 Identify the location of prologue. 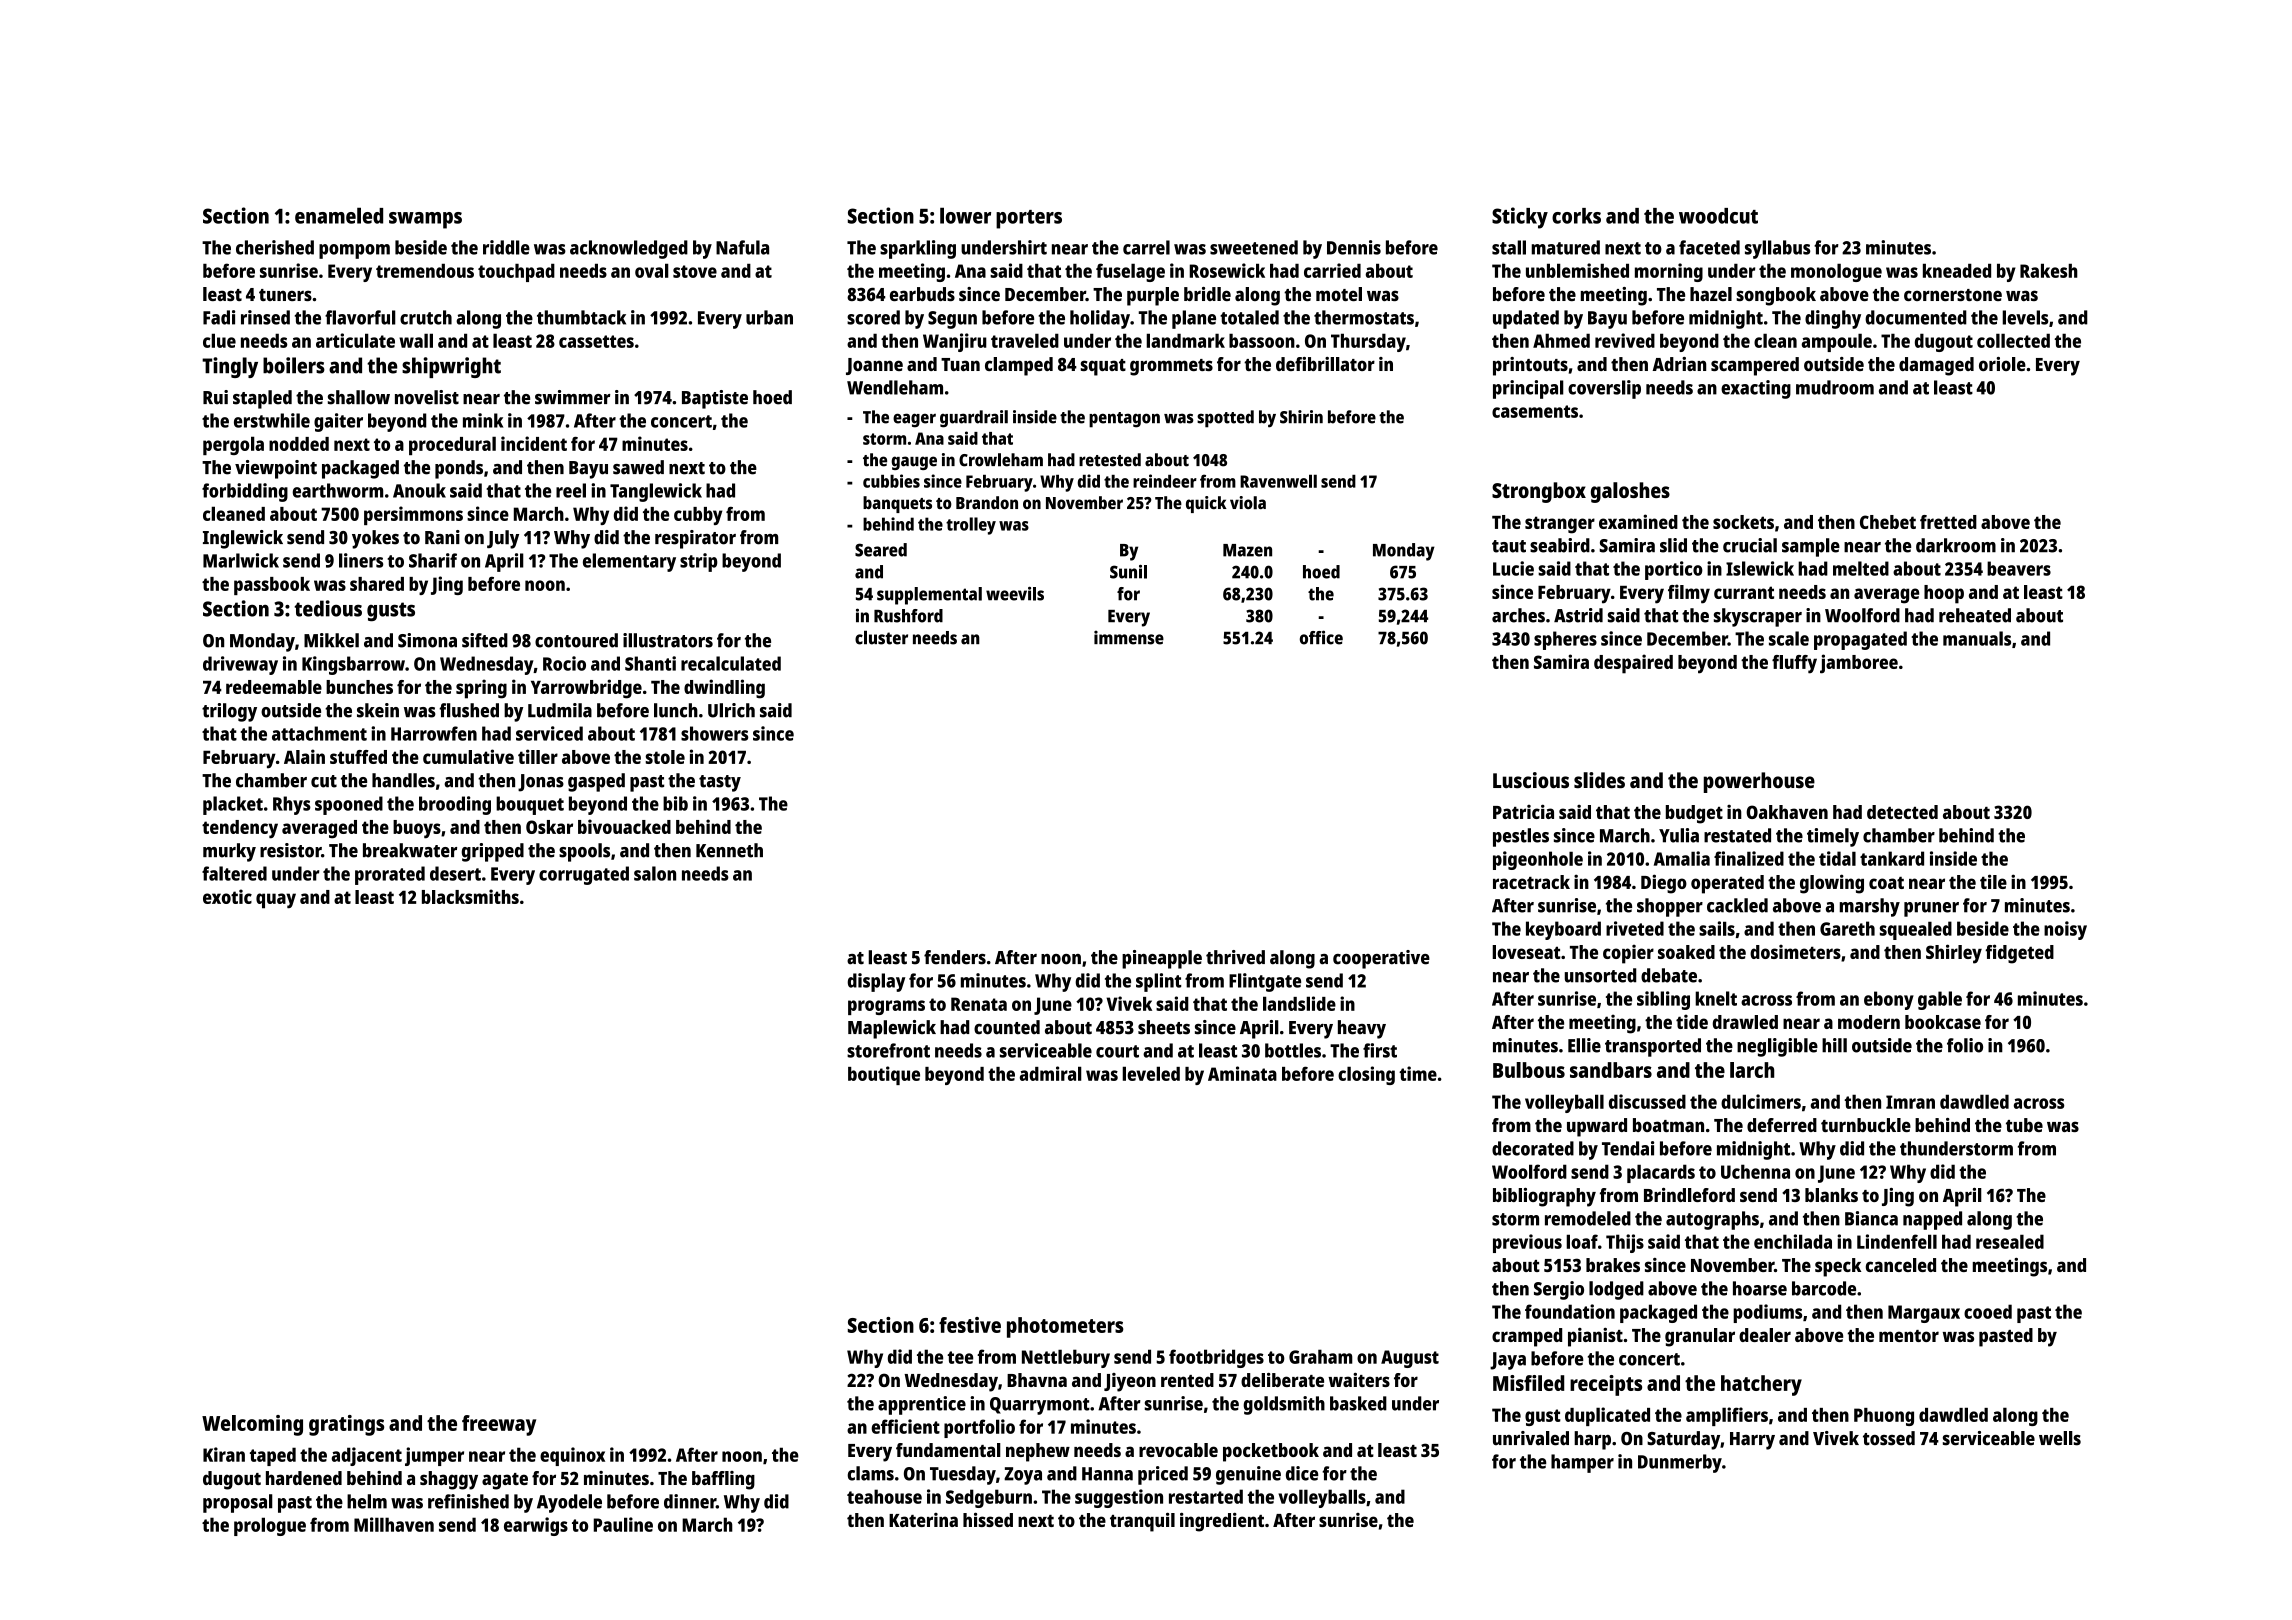
(270, 1526).
